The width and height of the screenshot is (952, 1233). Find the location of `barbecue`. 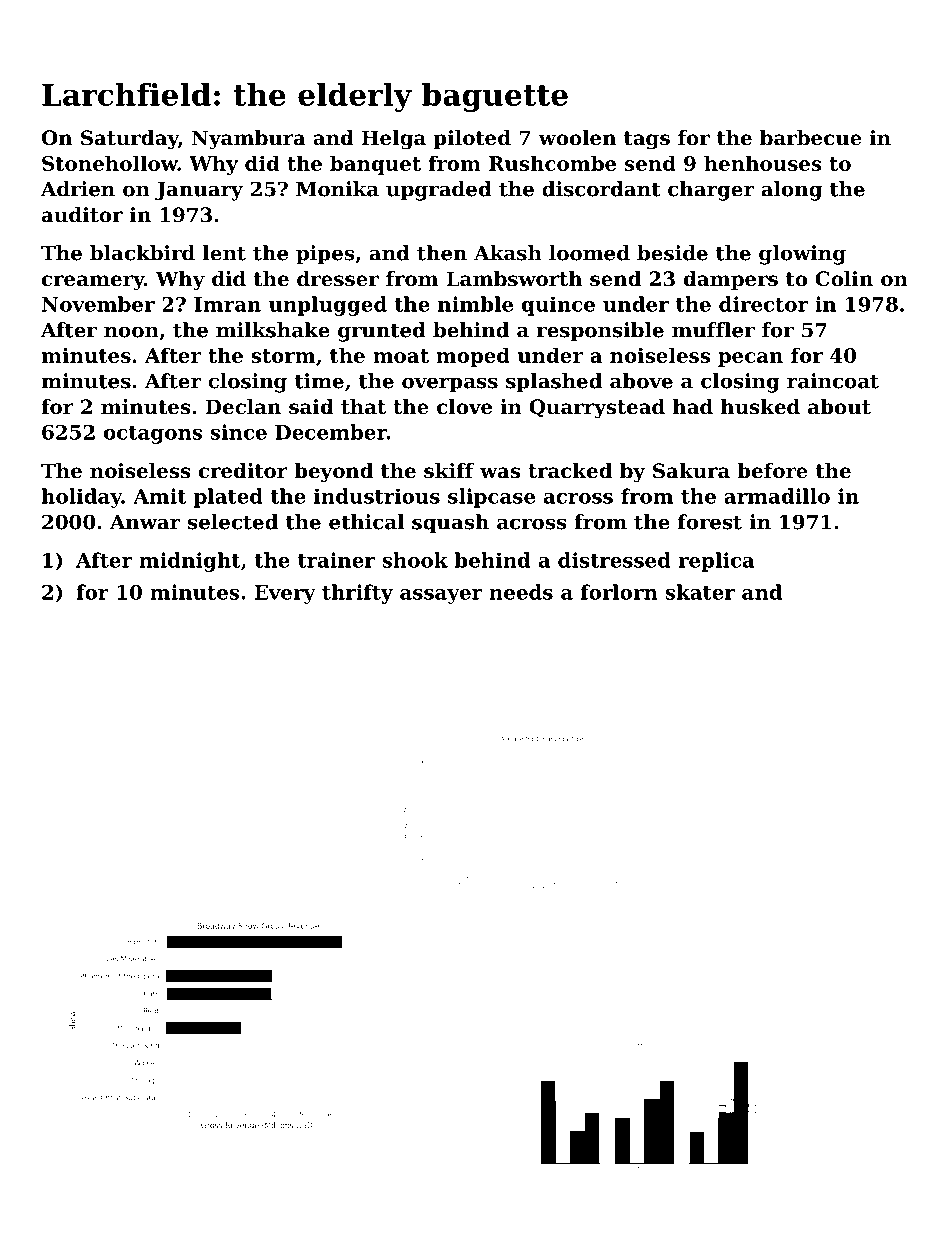

barbecue is located at coordinates (811, 138).
